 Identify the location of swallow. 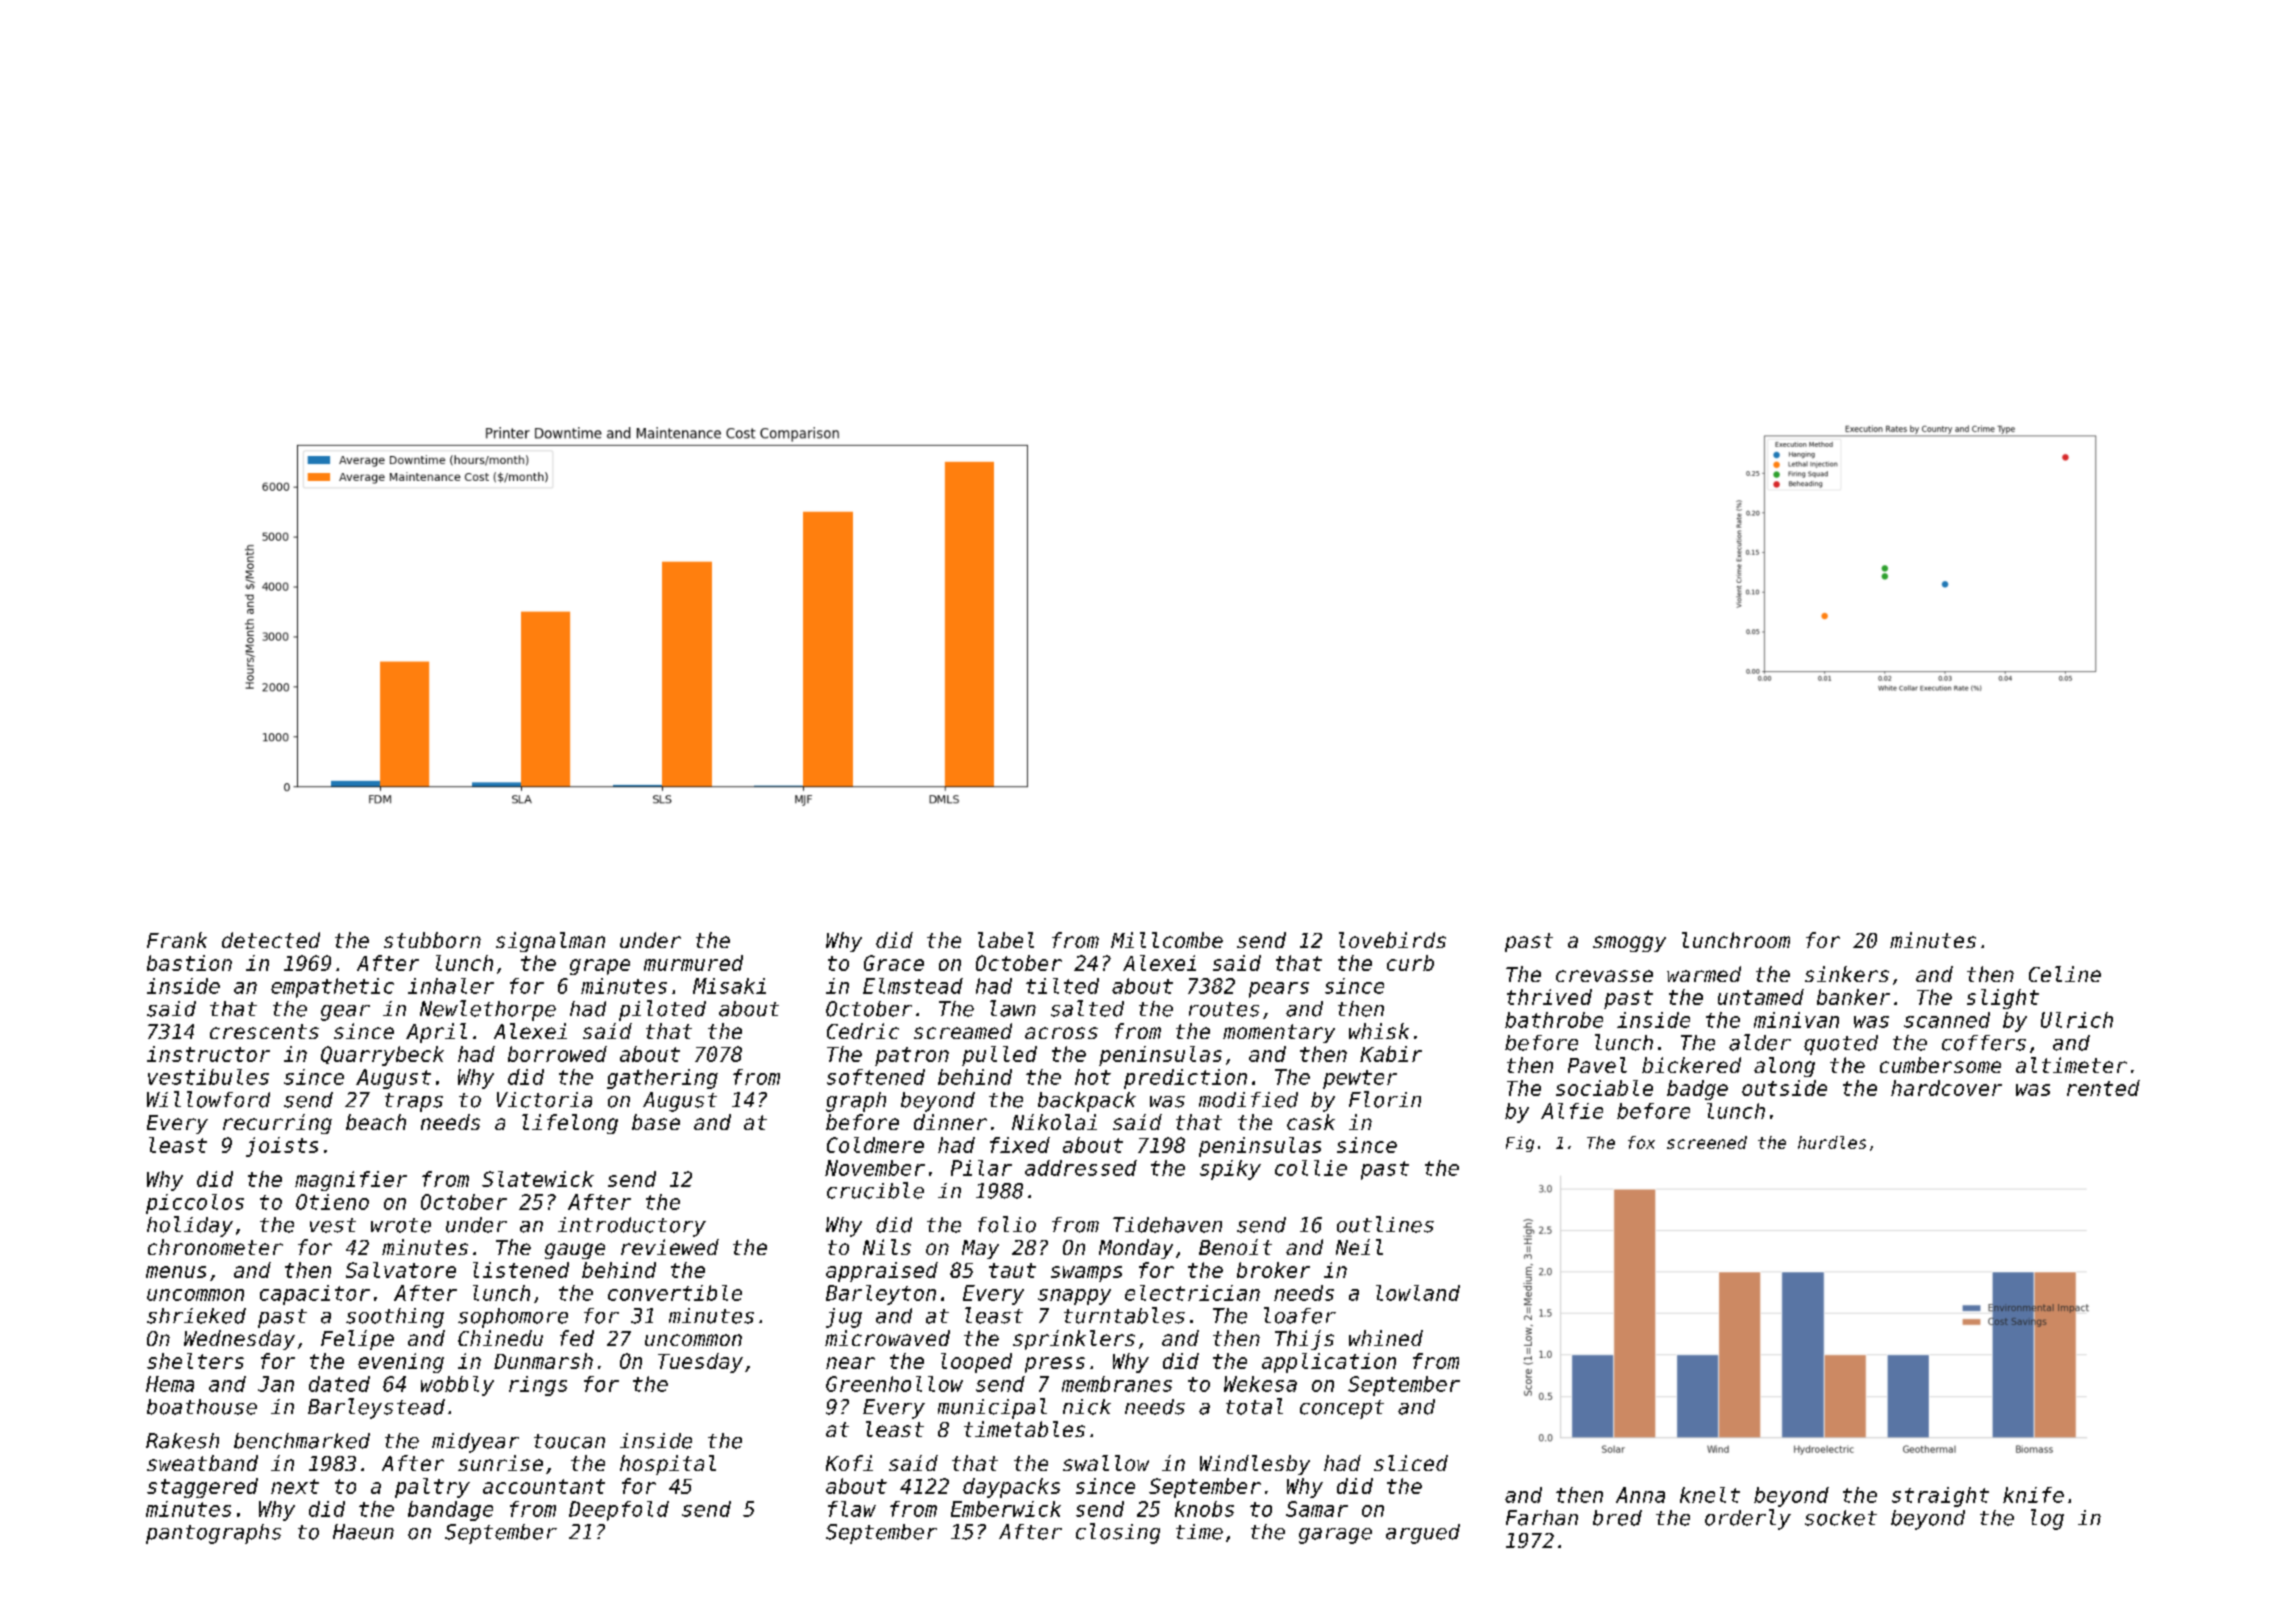
(1106, 1463).
